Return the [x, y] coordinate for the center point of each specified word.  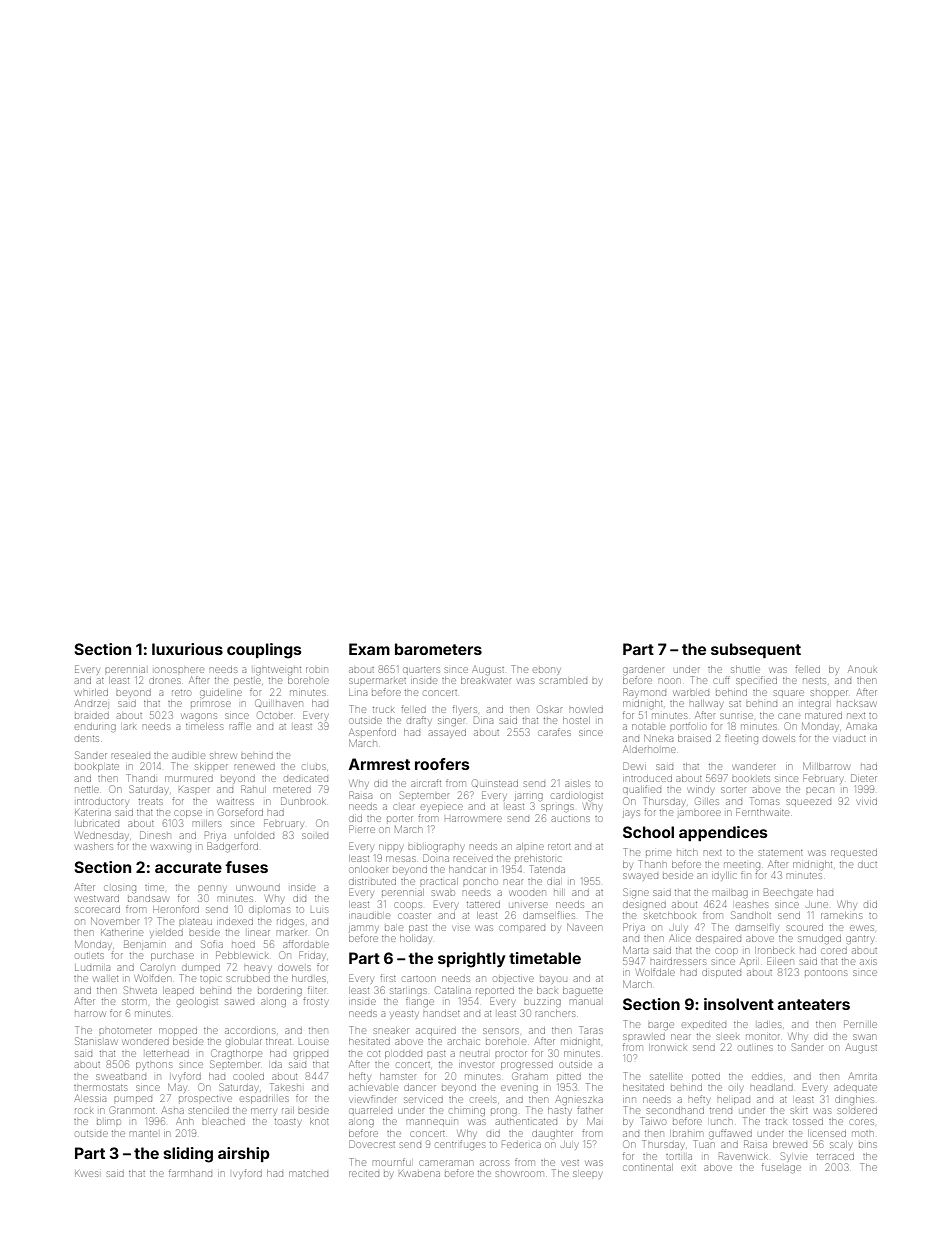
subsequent [756, 650]
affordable [306, 944]
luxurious [187, 649]
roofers [442, 764]
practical [439, 881]
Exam [369, 649]
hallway [705, 704]
